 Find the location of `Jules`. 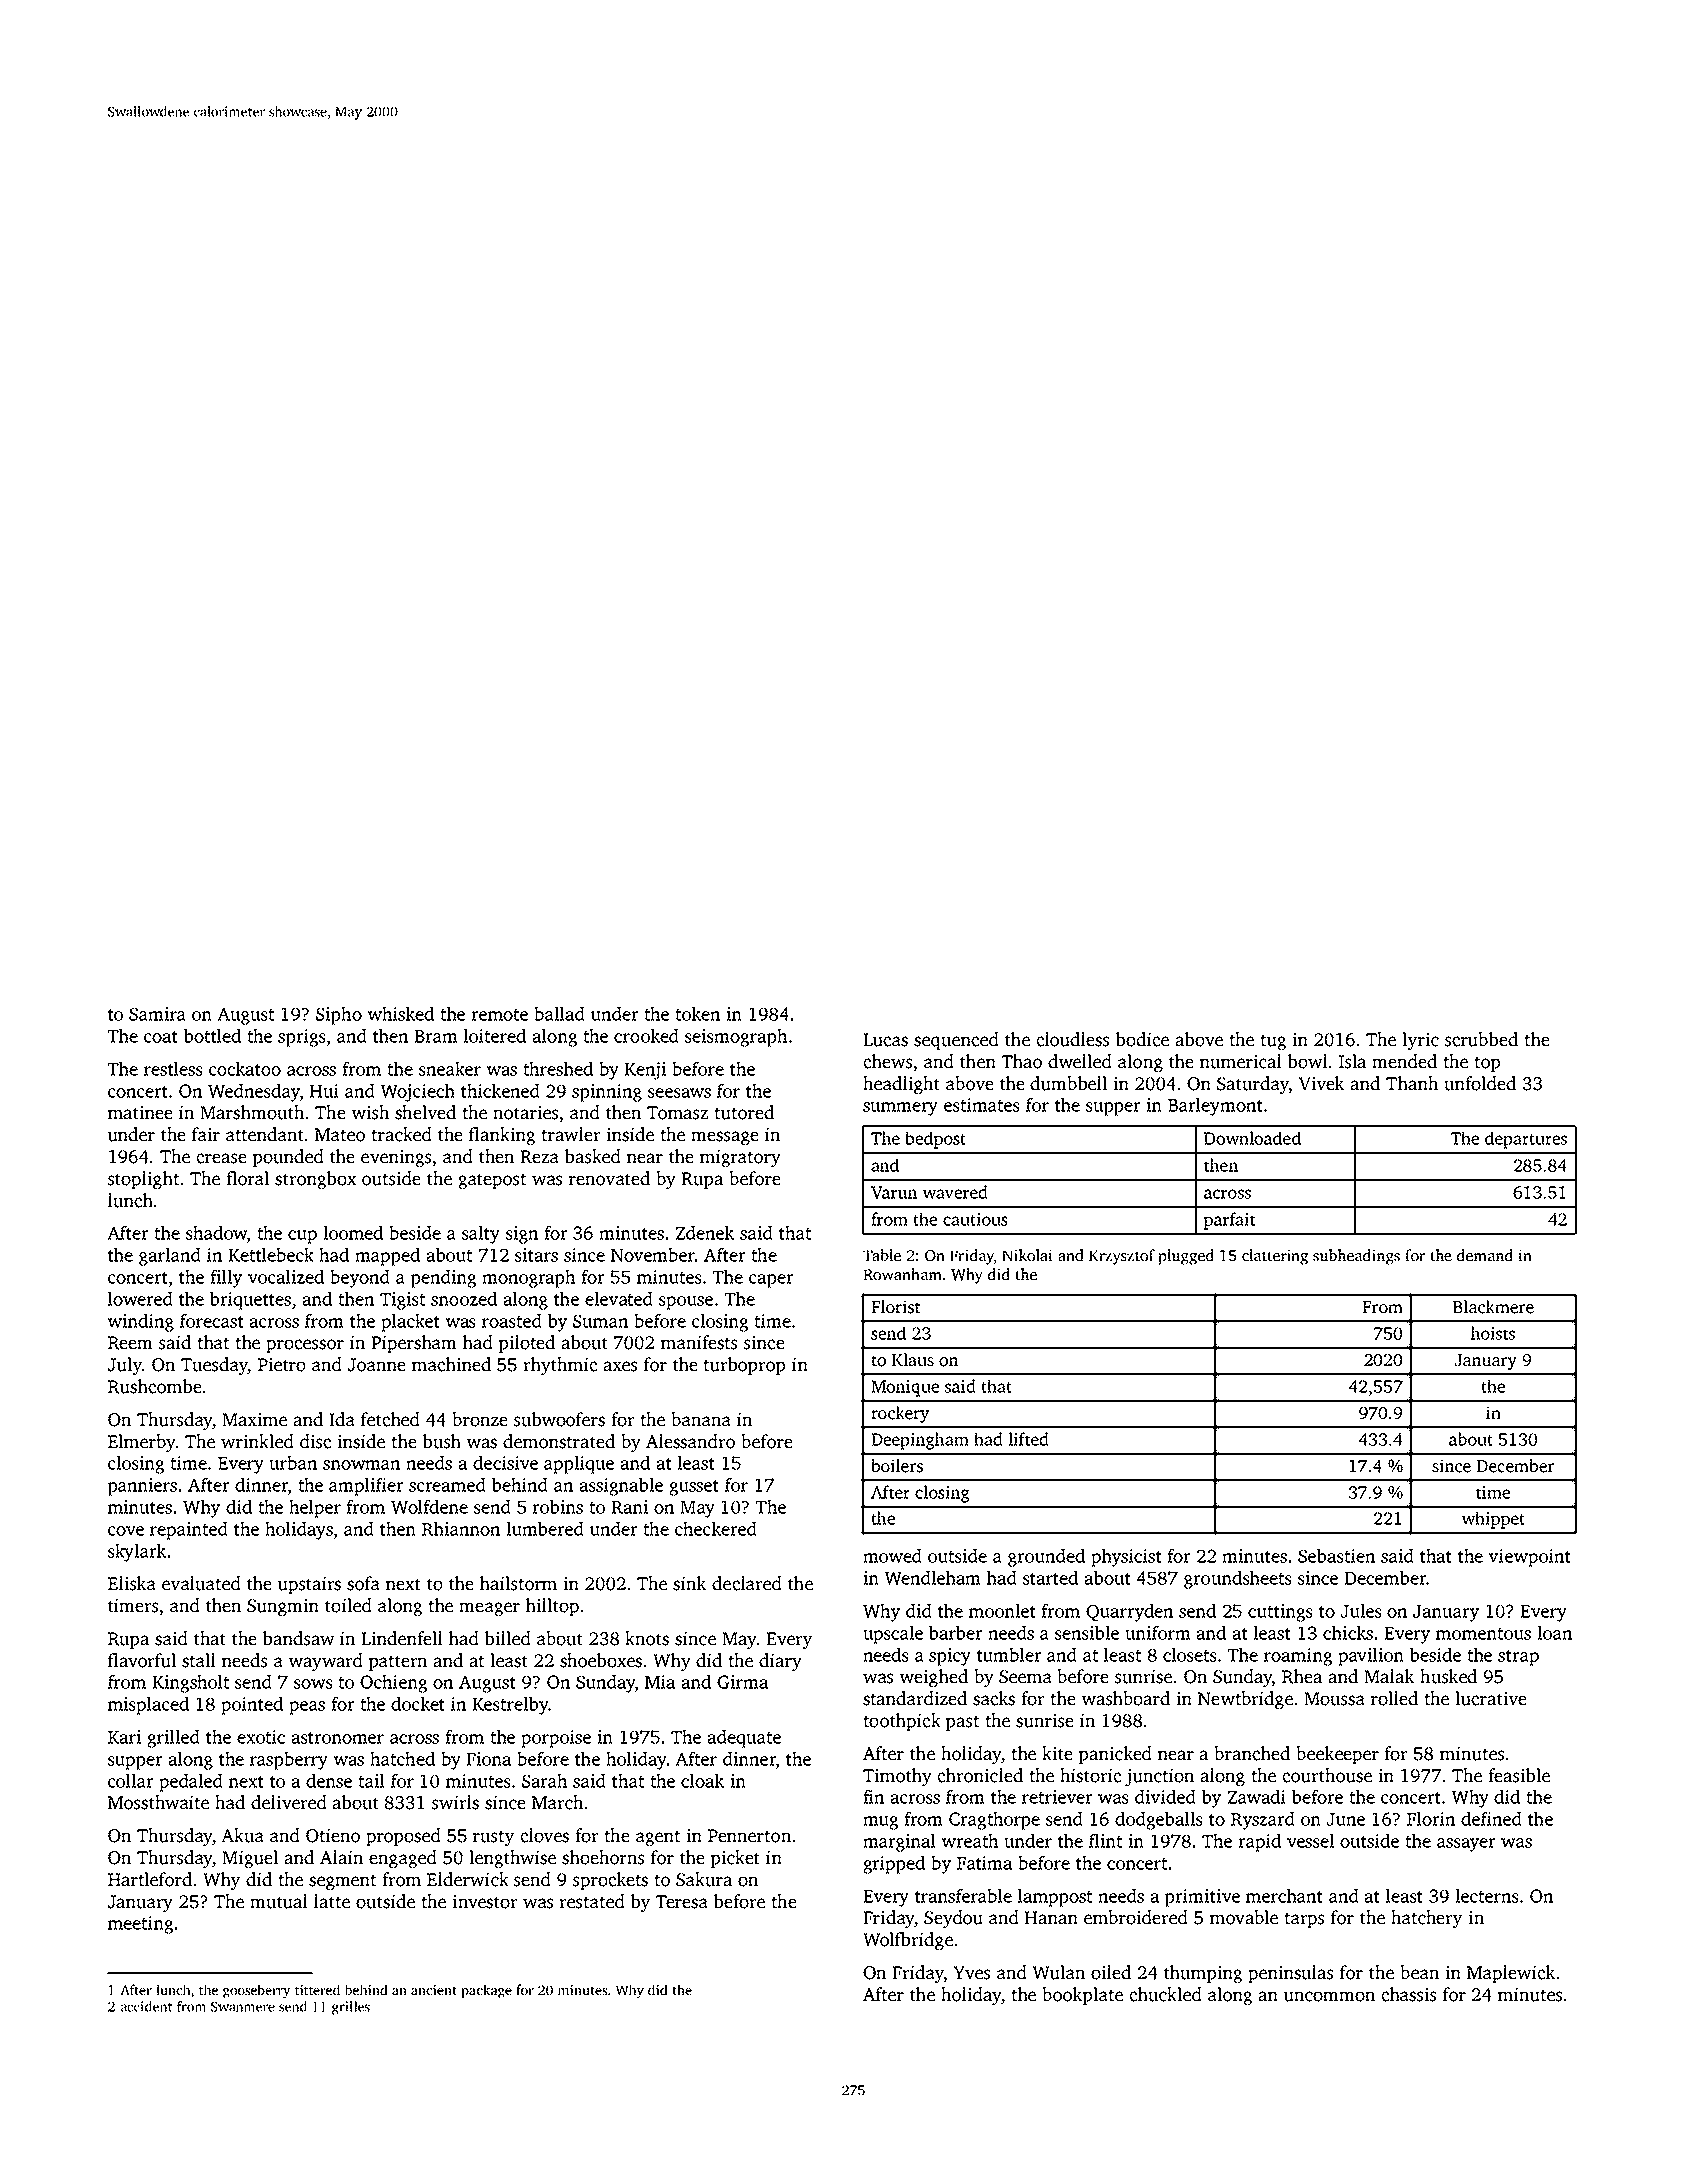

Jules is located at coordinates (1361, 1611).
